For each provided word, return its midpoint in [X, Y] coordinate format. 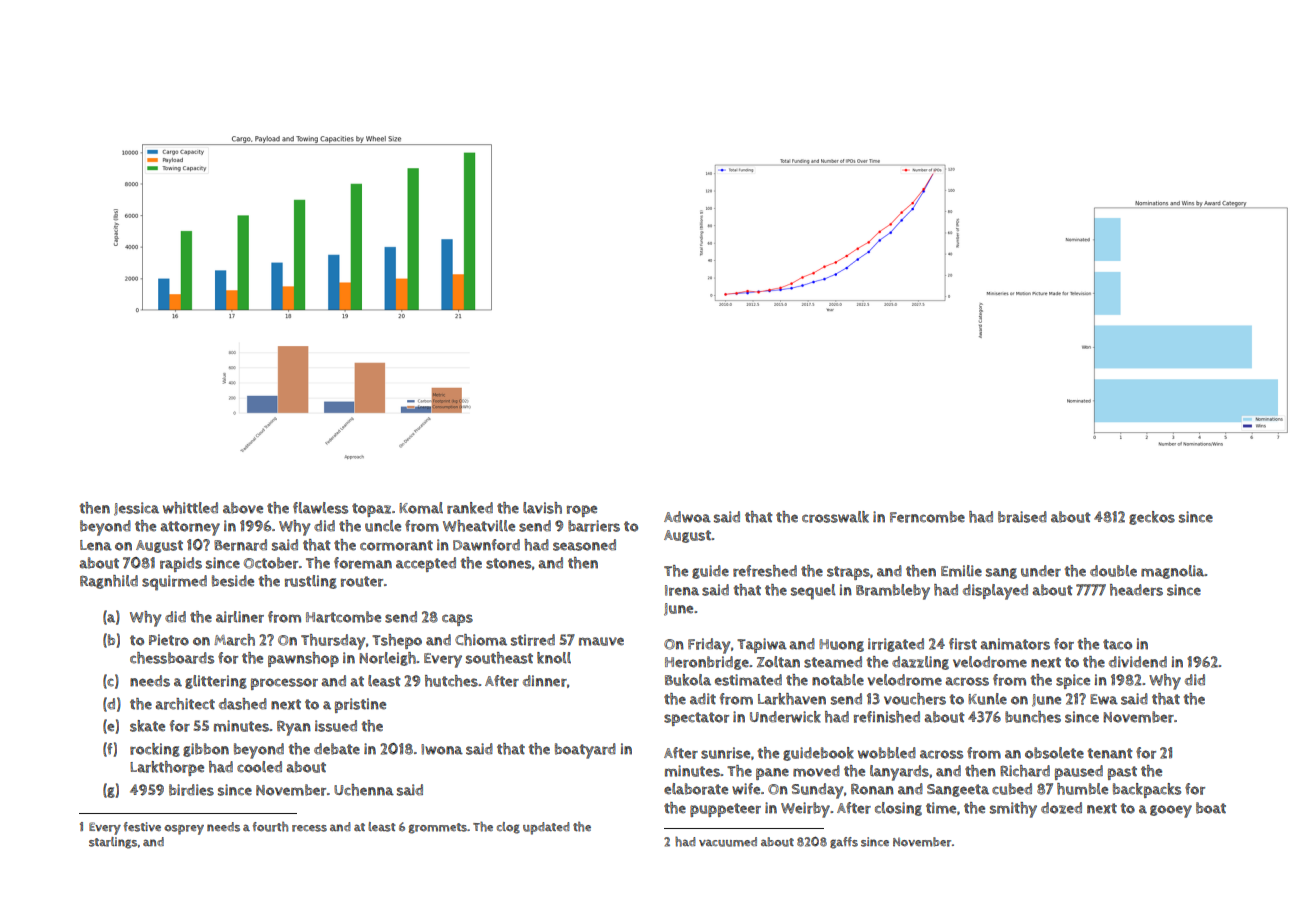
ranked [470, 508]
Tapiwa [762, 645]
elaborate [696, 789]
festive [142, 827]
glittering [216, 682]
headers [1136, 590]
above [243, 508]
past [1122, 773]
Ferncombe [927, 517]
